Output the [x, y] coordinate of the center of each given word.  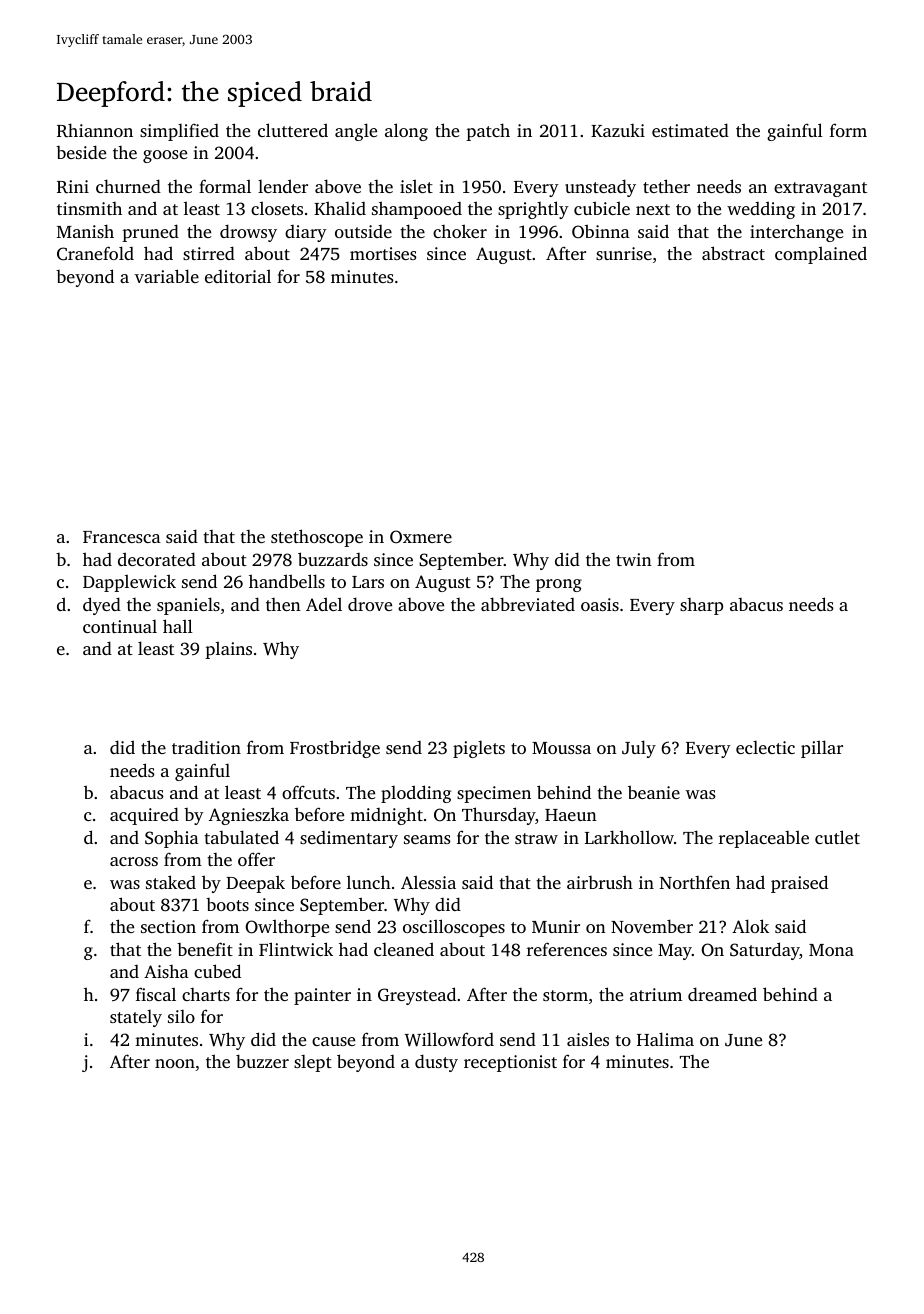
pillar [822, 749]
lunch [369, 882]
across [134, 861]
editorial [238, 276]
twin [634, 559]
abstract [733, 253]
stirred [209, 253]
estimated [690, 130]
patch [488, 132]
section [168, 926]
